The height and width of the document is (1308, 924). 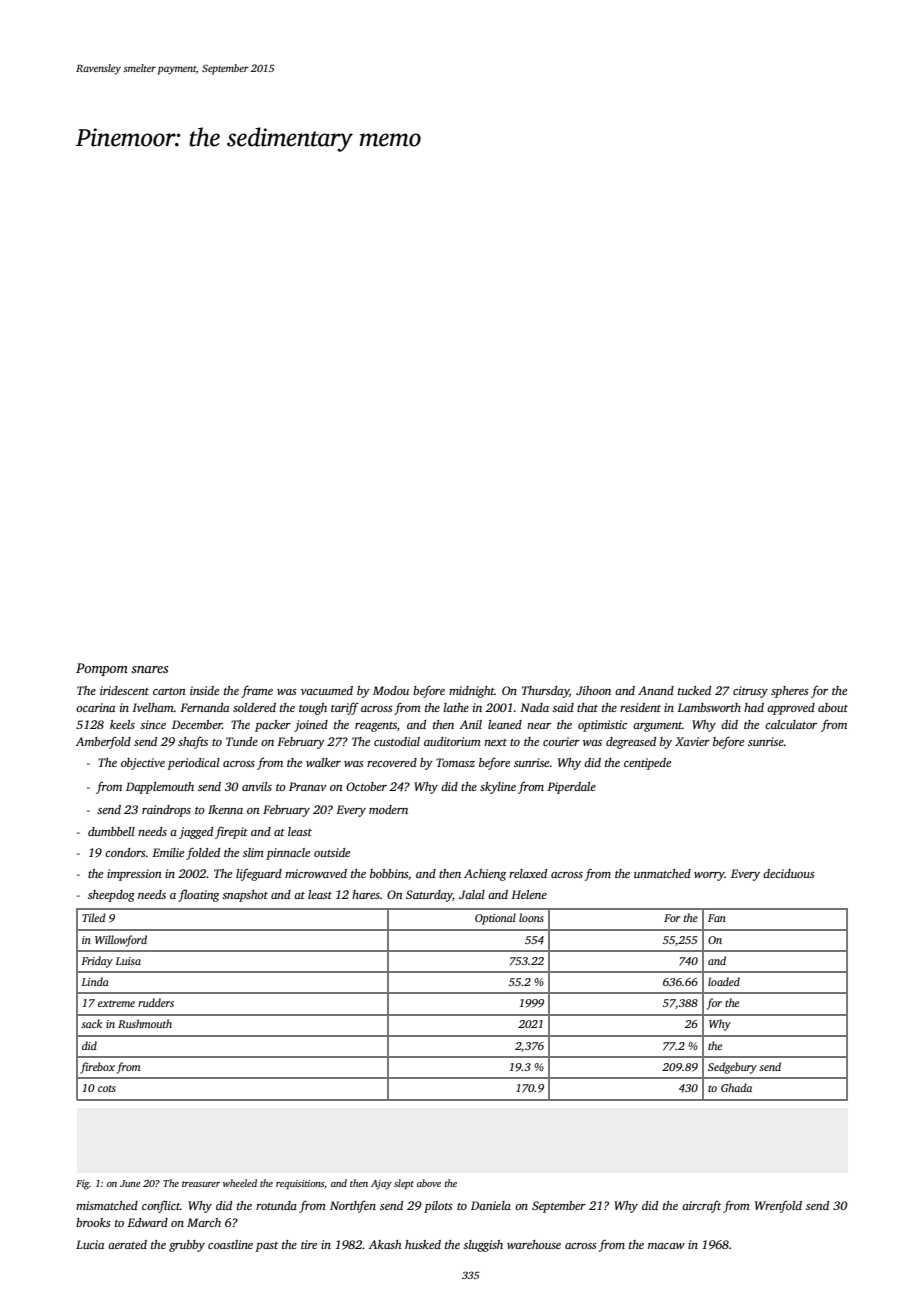 I want to click on Fan, so click(x=717, y=918).
